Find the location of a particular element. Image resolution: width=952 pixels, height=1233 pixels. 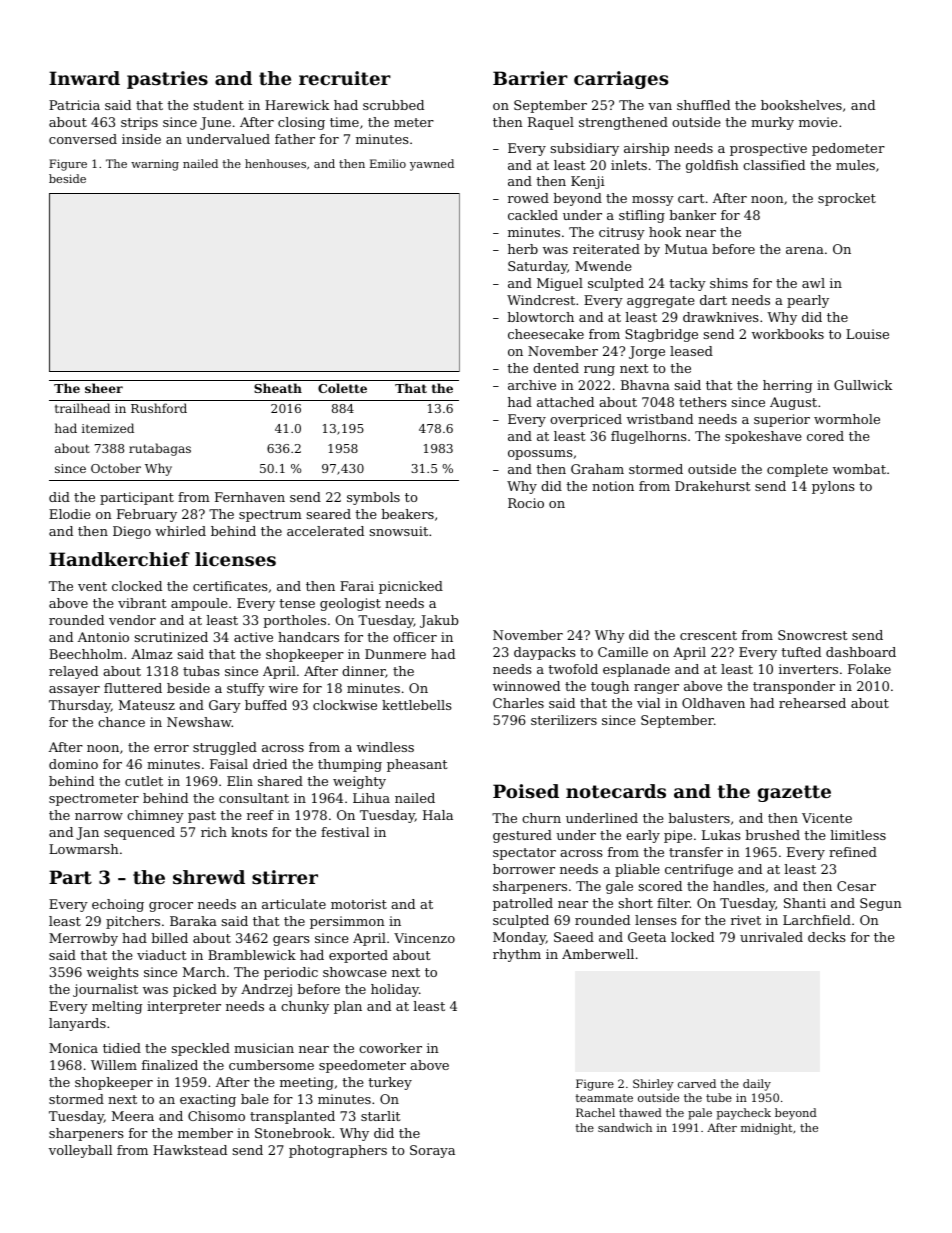

goldfish is located at coordinates (712, 166).
